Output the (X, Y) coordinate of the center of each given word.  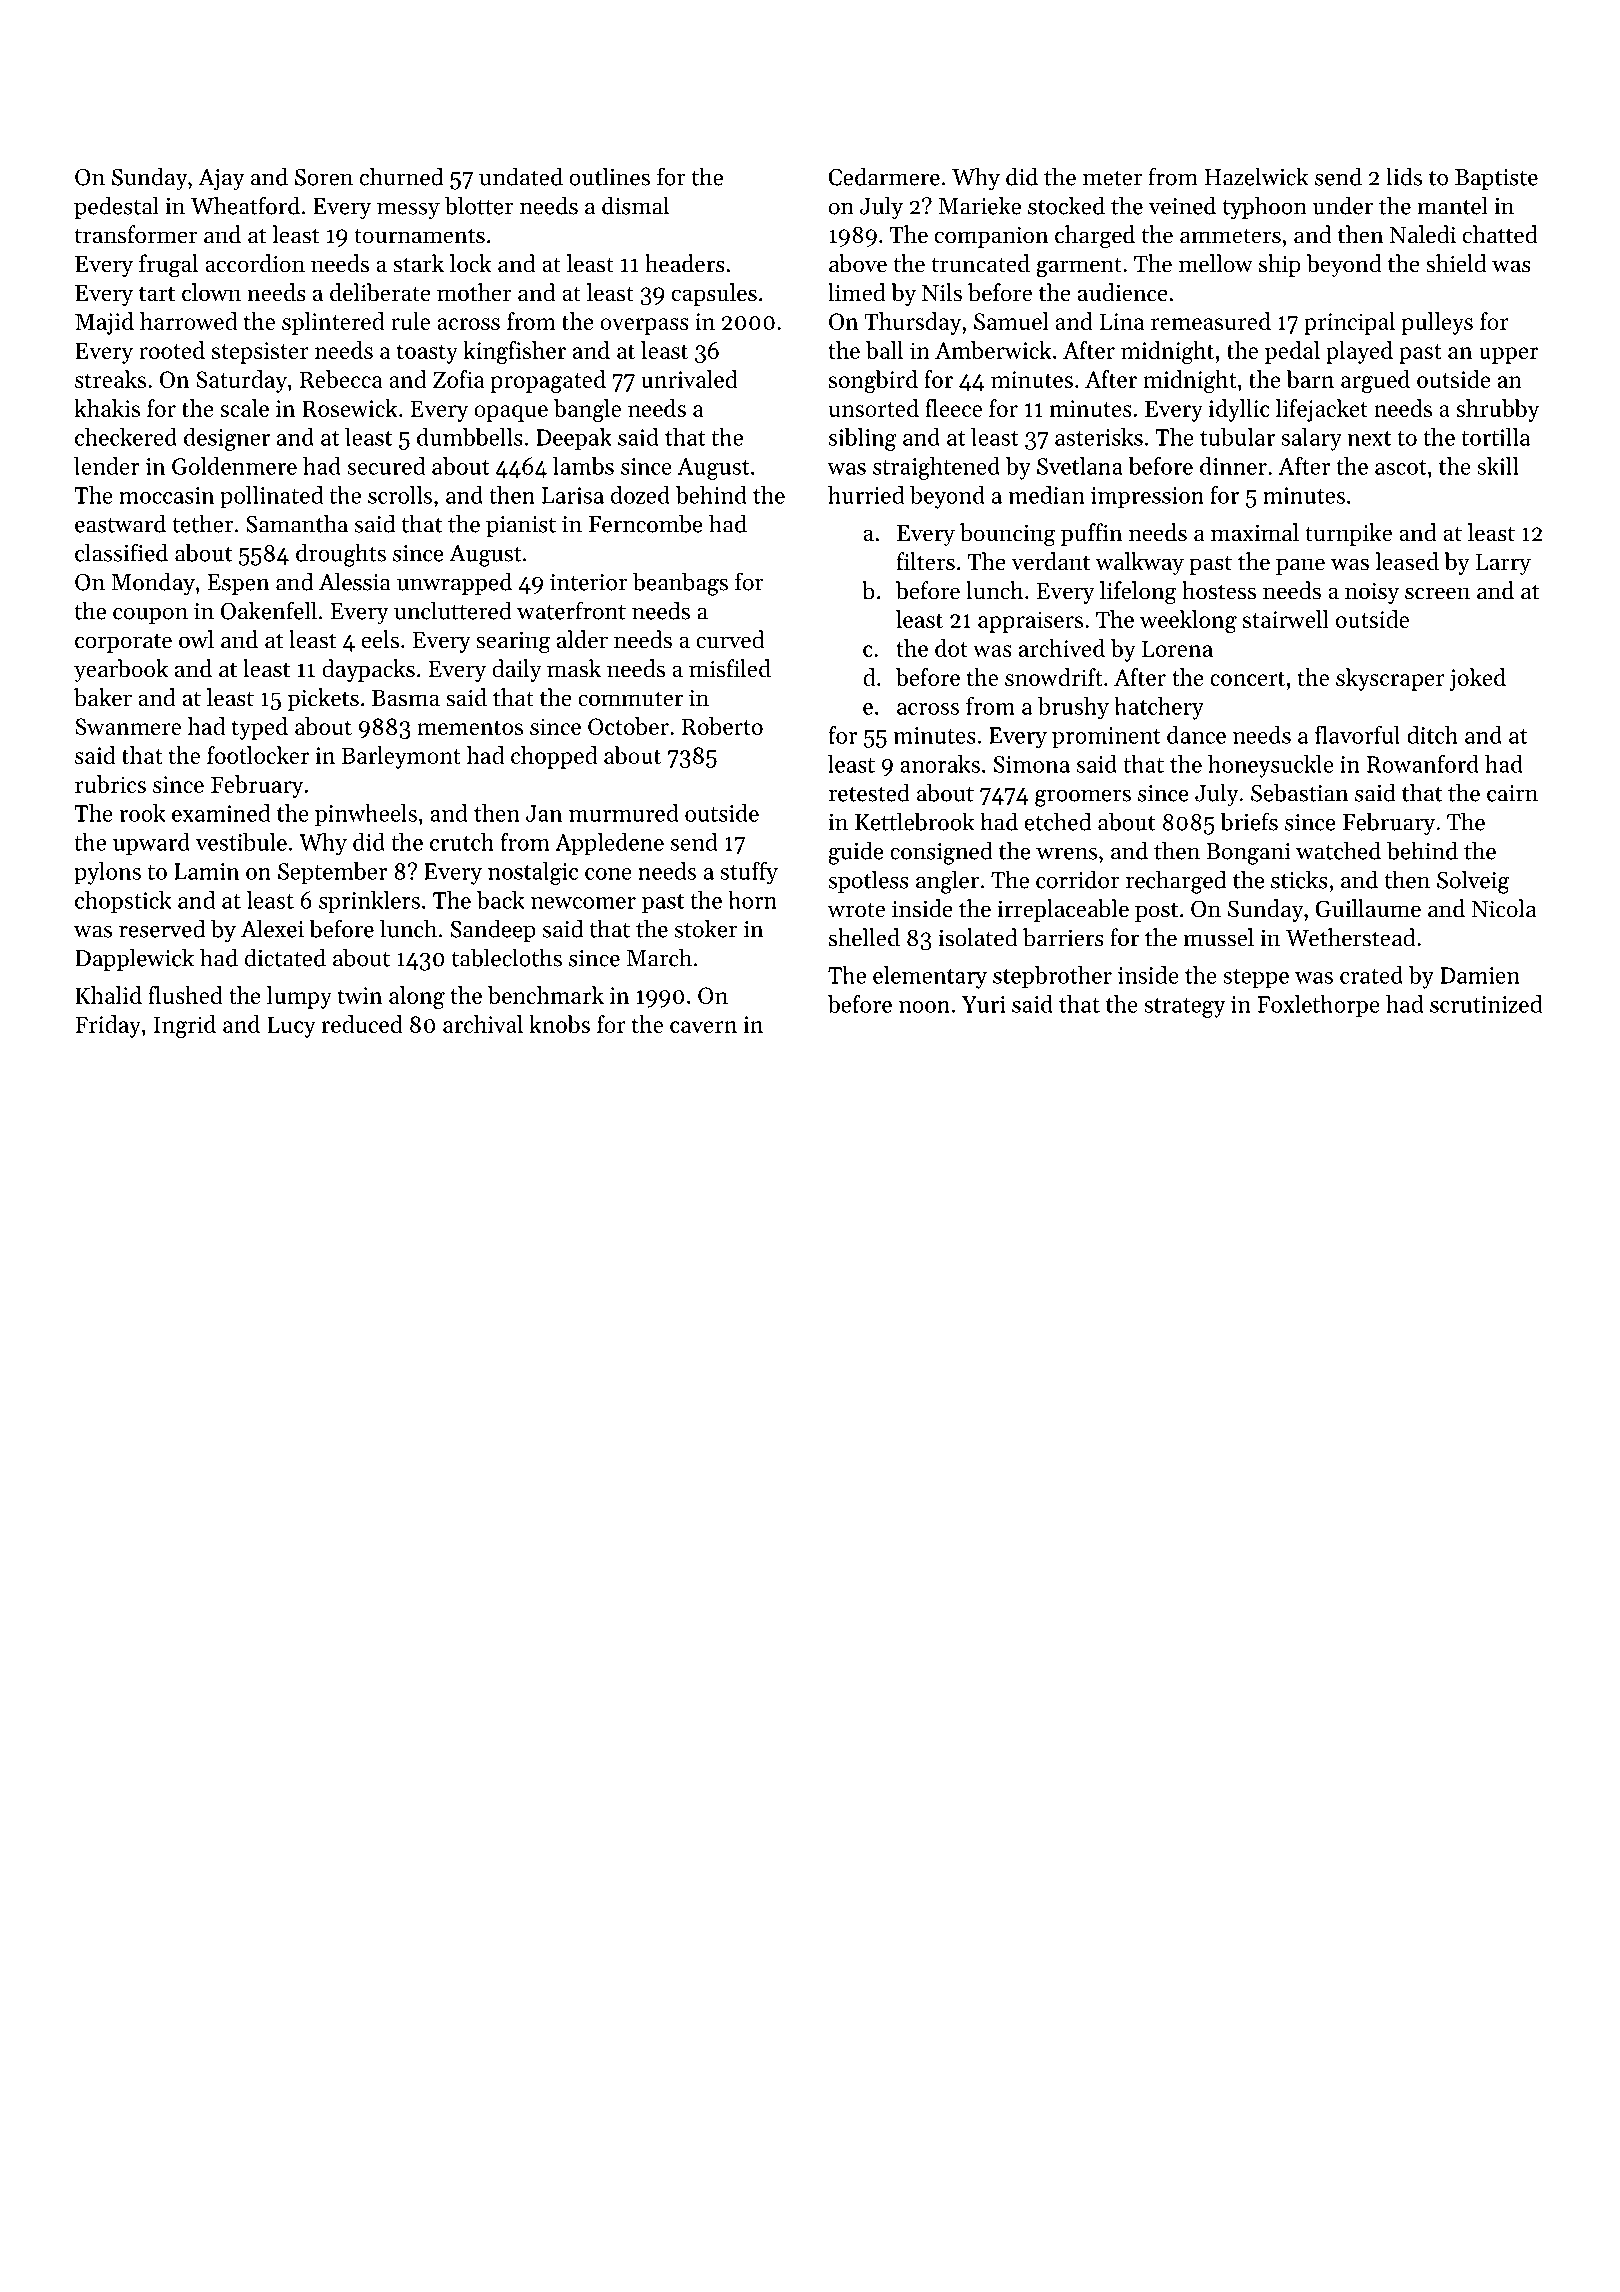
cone (608, 874)
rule (410, 321)
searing (513, 642)
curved (730, 639)
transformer (135, 234)
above (858, 263)
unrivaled (689, 379)
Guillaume (1368, 908)
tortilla (1496, 437)
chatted (1500, 234)
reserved (162, 928)
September (332, 873)
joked (1477, 679)
